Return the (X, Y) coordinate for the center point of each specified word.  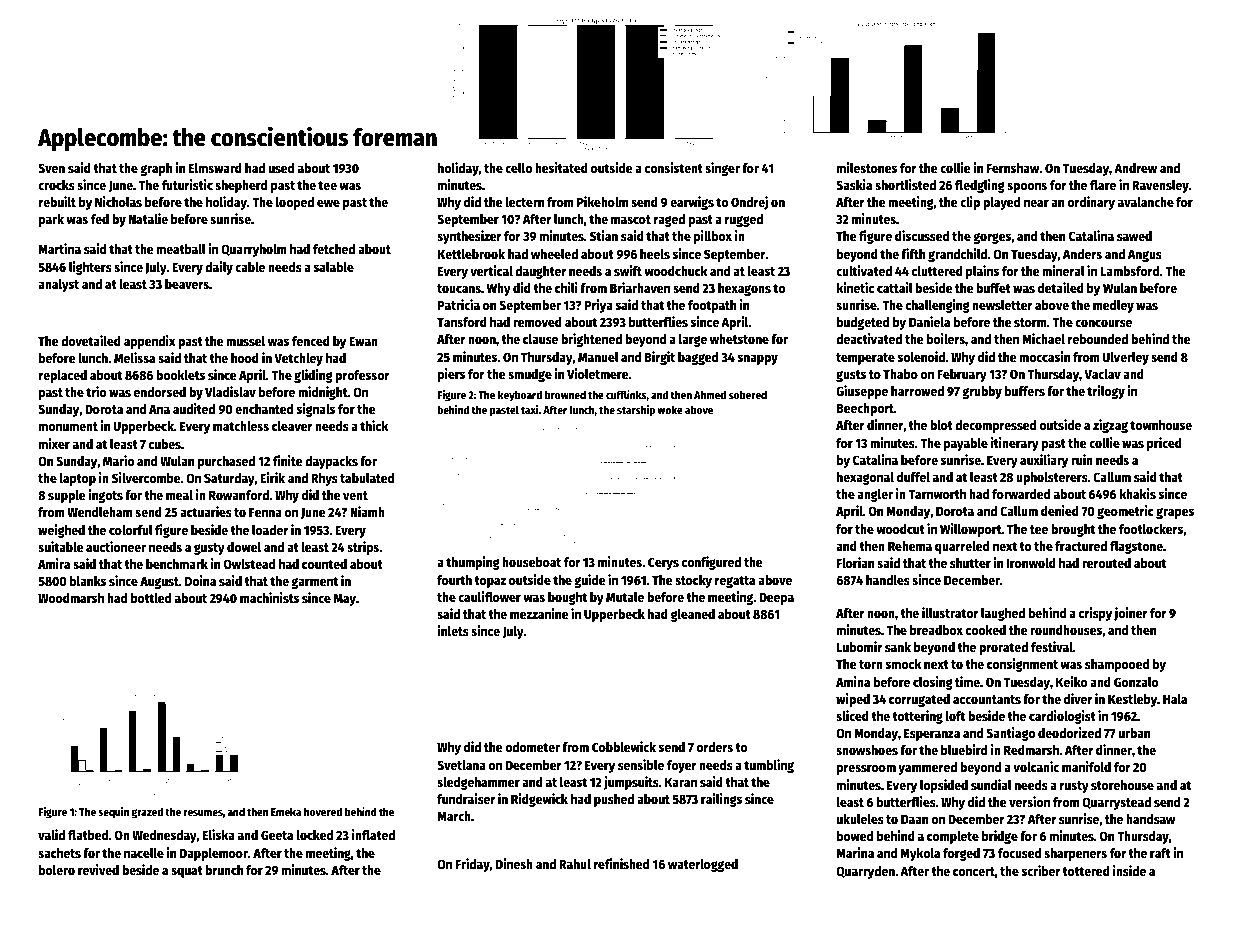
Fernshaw (1013, 168)
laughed (1003, 614)
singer (722, 169)
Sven (51, 168)
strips (363, 548)
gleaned (693, 615)
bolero (57, 870)
